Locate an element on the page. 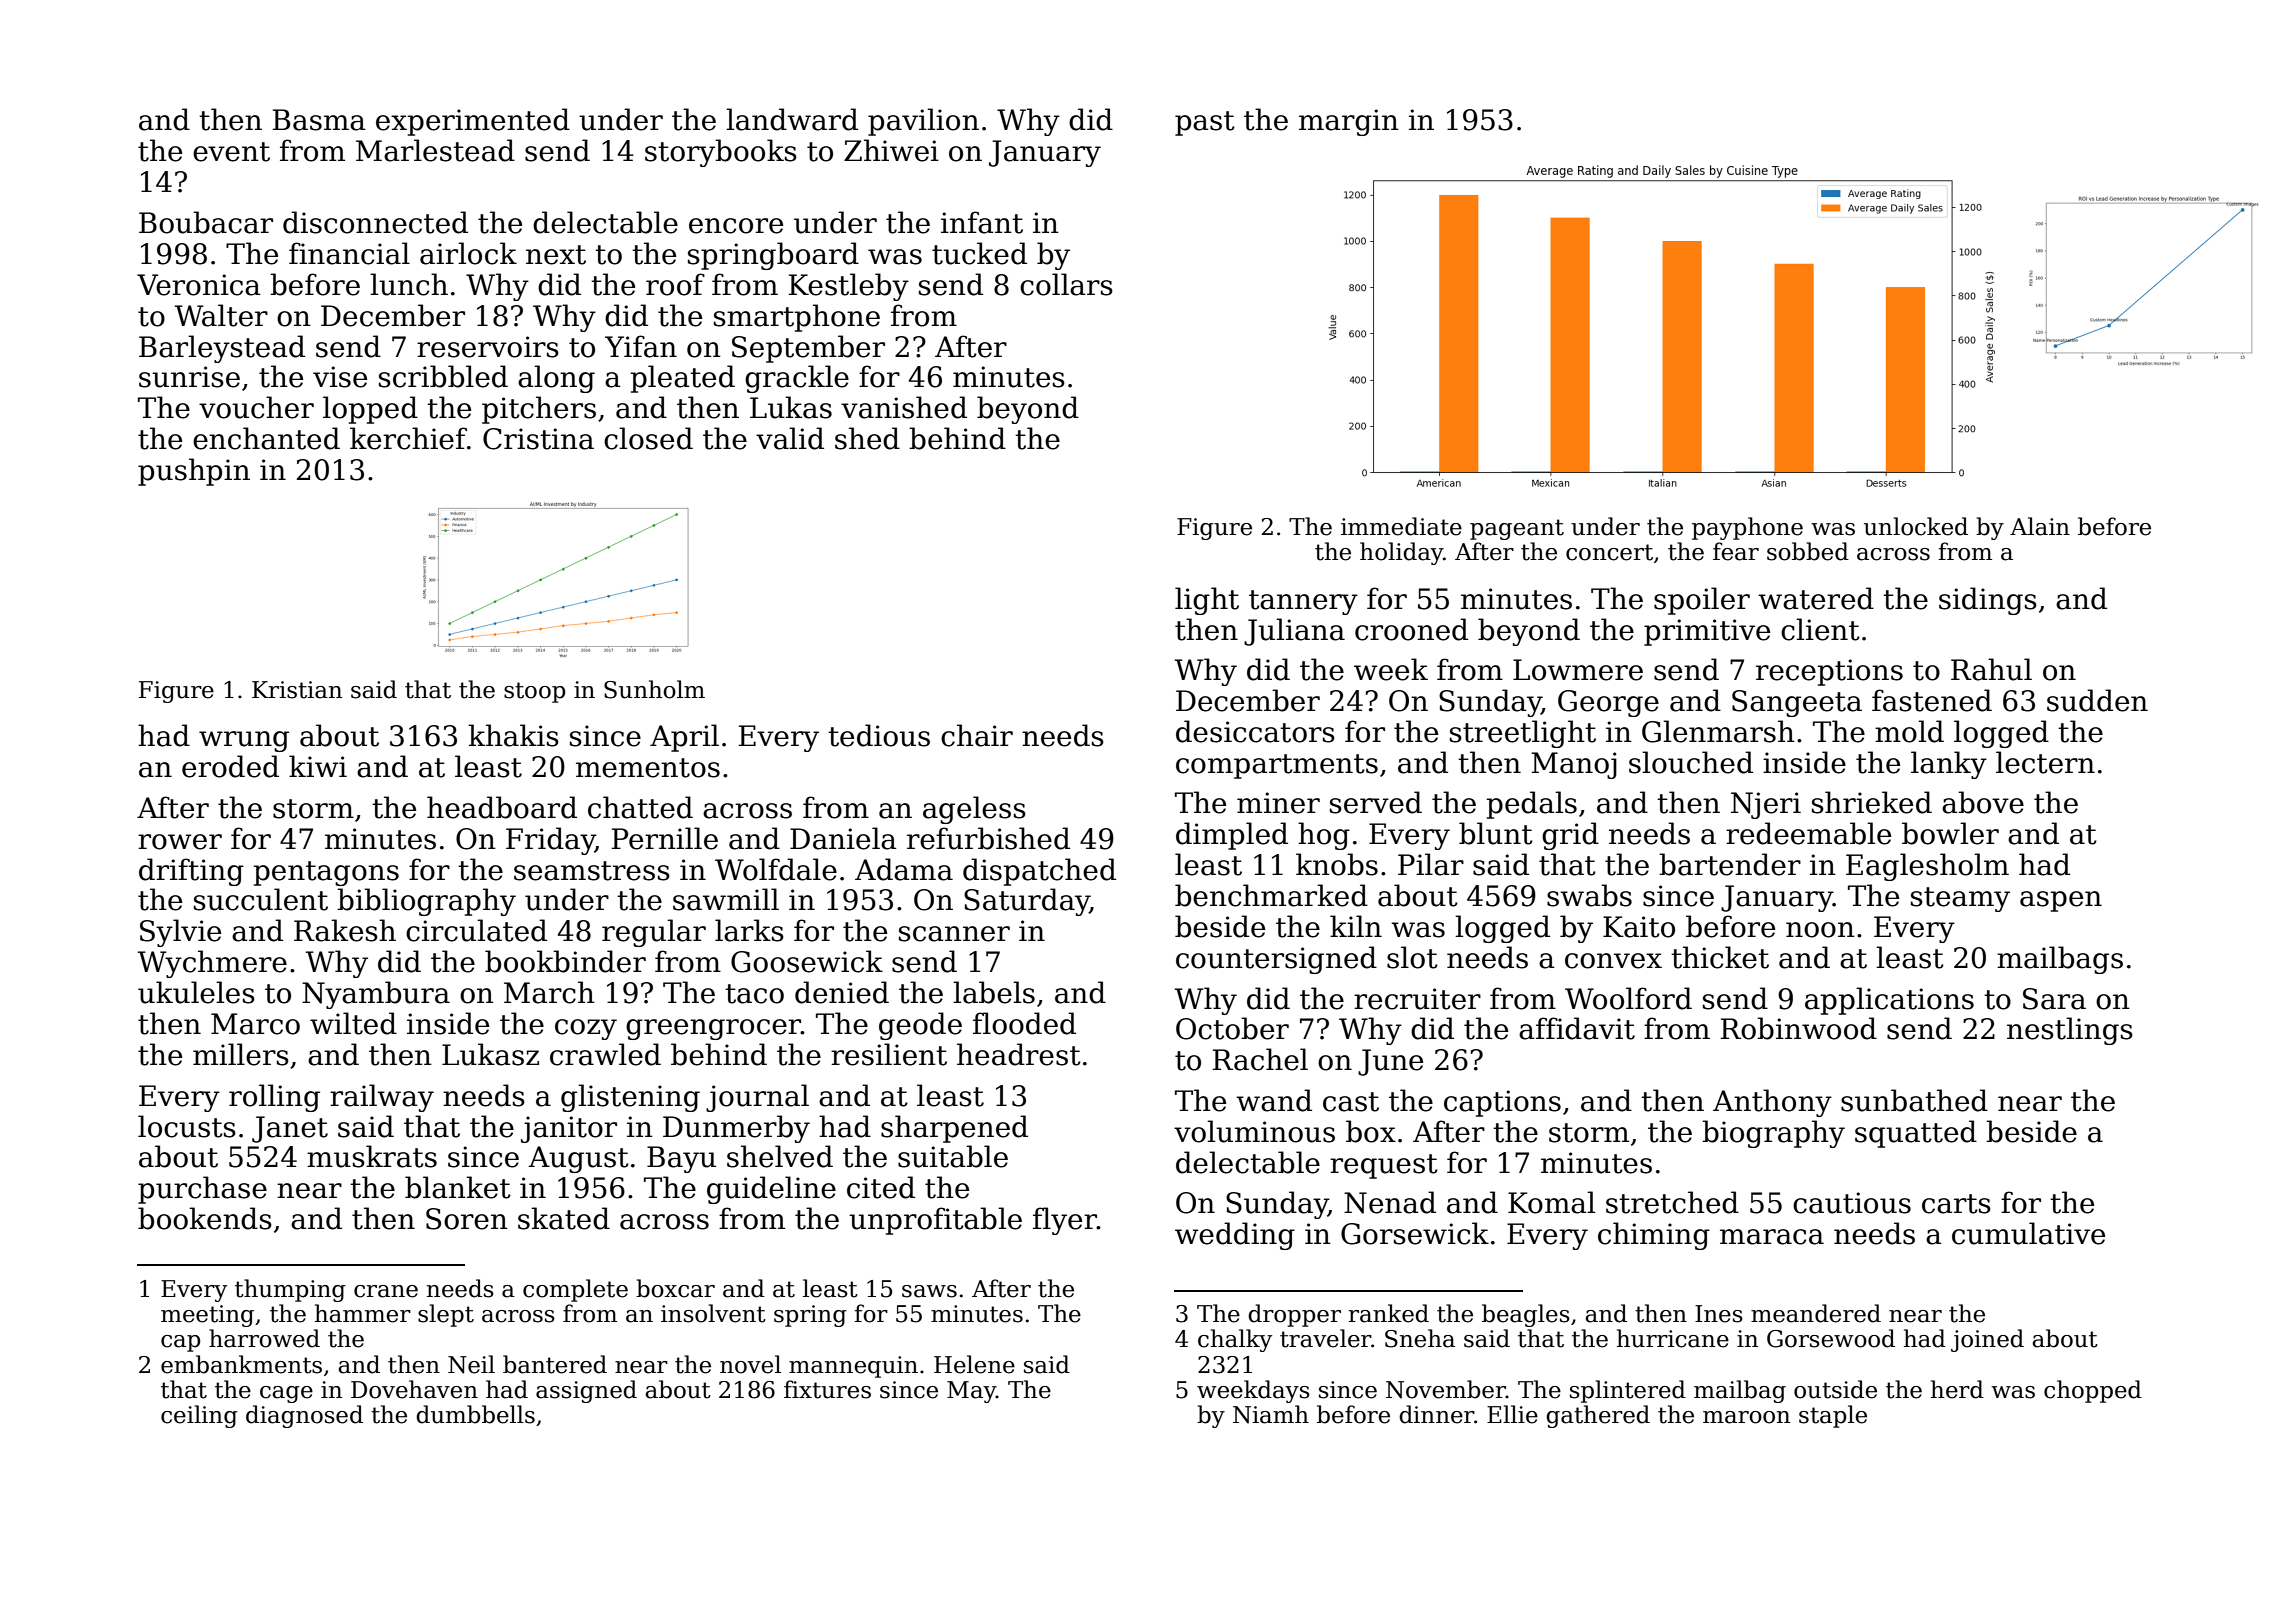  Barleystead is located at coordinates (222, 349).
